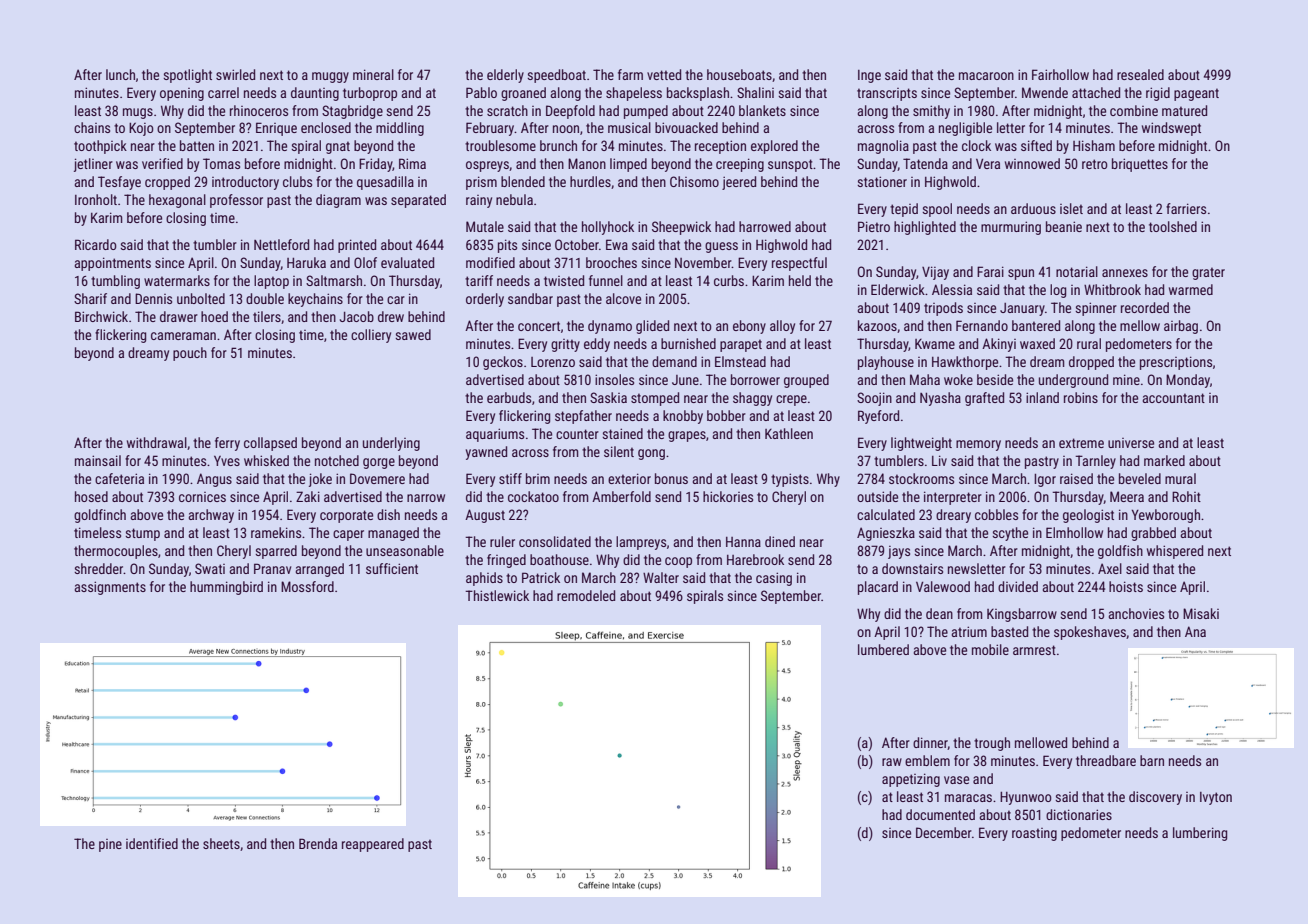 This image has width=1308, height=924. What do you see at coordinates (629, 127) in the image?
I see `musical` at bounding box center [629, 127].
